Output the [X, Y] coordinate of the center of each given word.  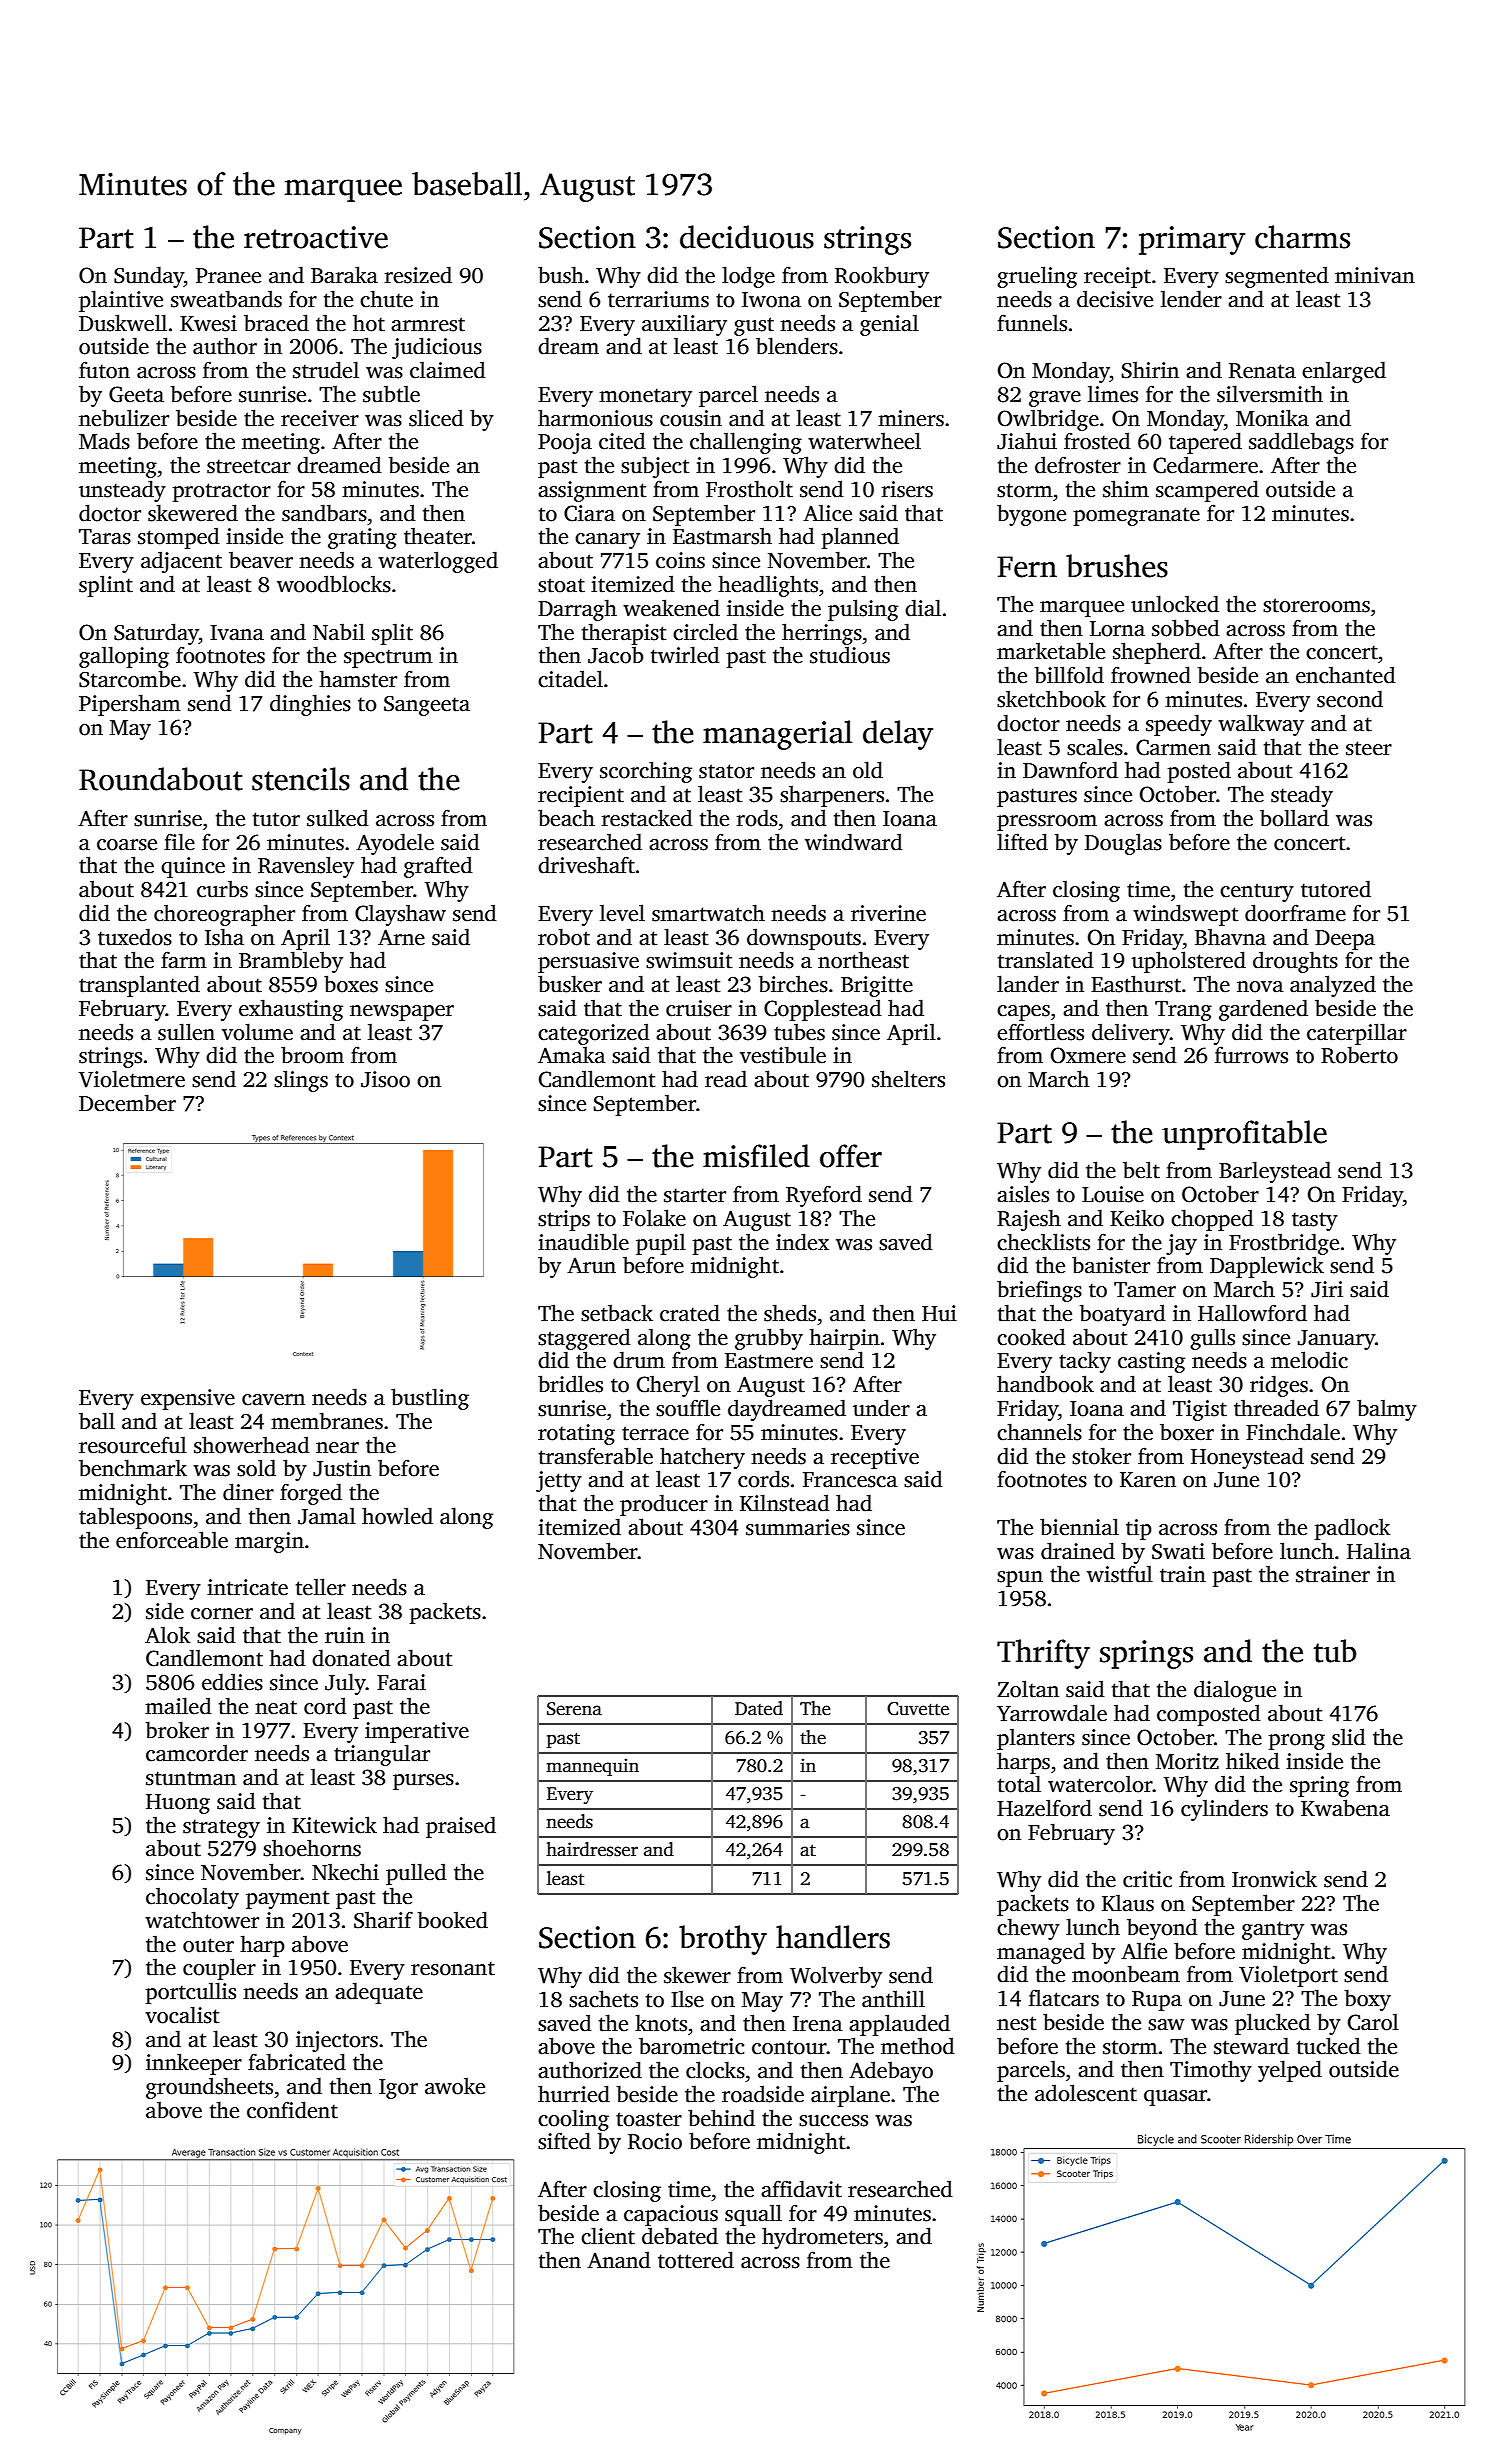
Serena [574, 1709]
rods [757, 818]
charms [1302, 237]
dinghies [310, 705]
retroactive [316, 237]
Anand [619, 2260]
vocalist [182, 2015]
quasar [1176, 2098]
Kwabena [1345, 1808]
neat [276, 1707]
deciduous [747, 237]
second [1350, 699]
